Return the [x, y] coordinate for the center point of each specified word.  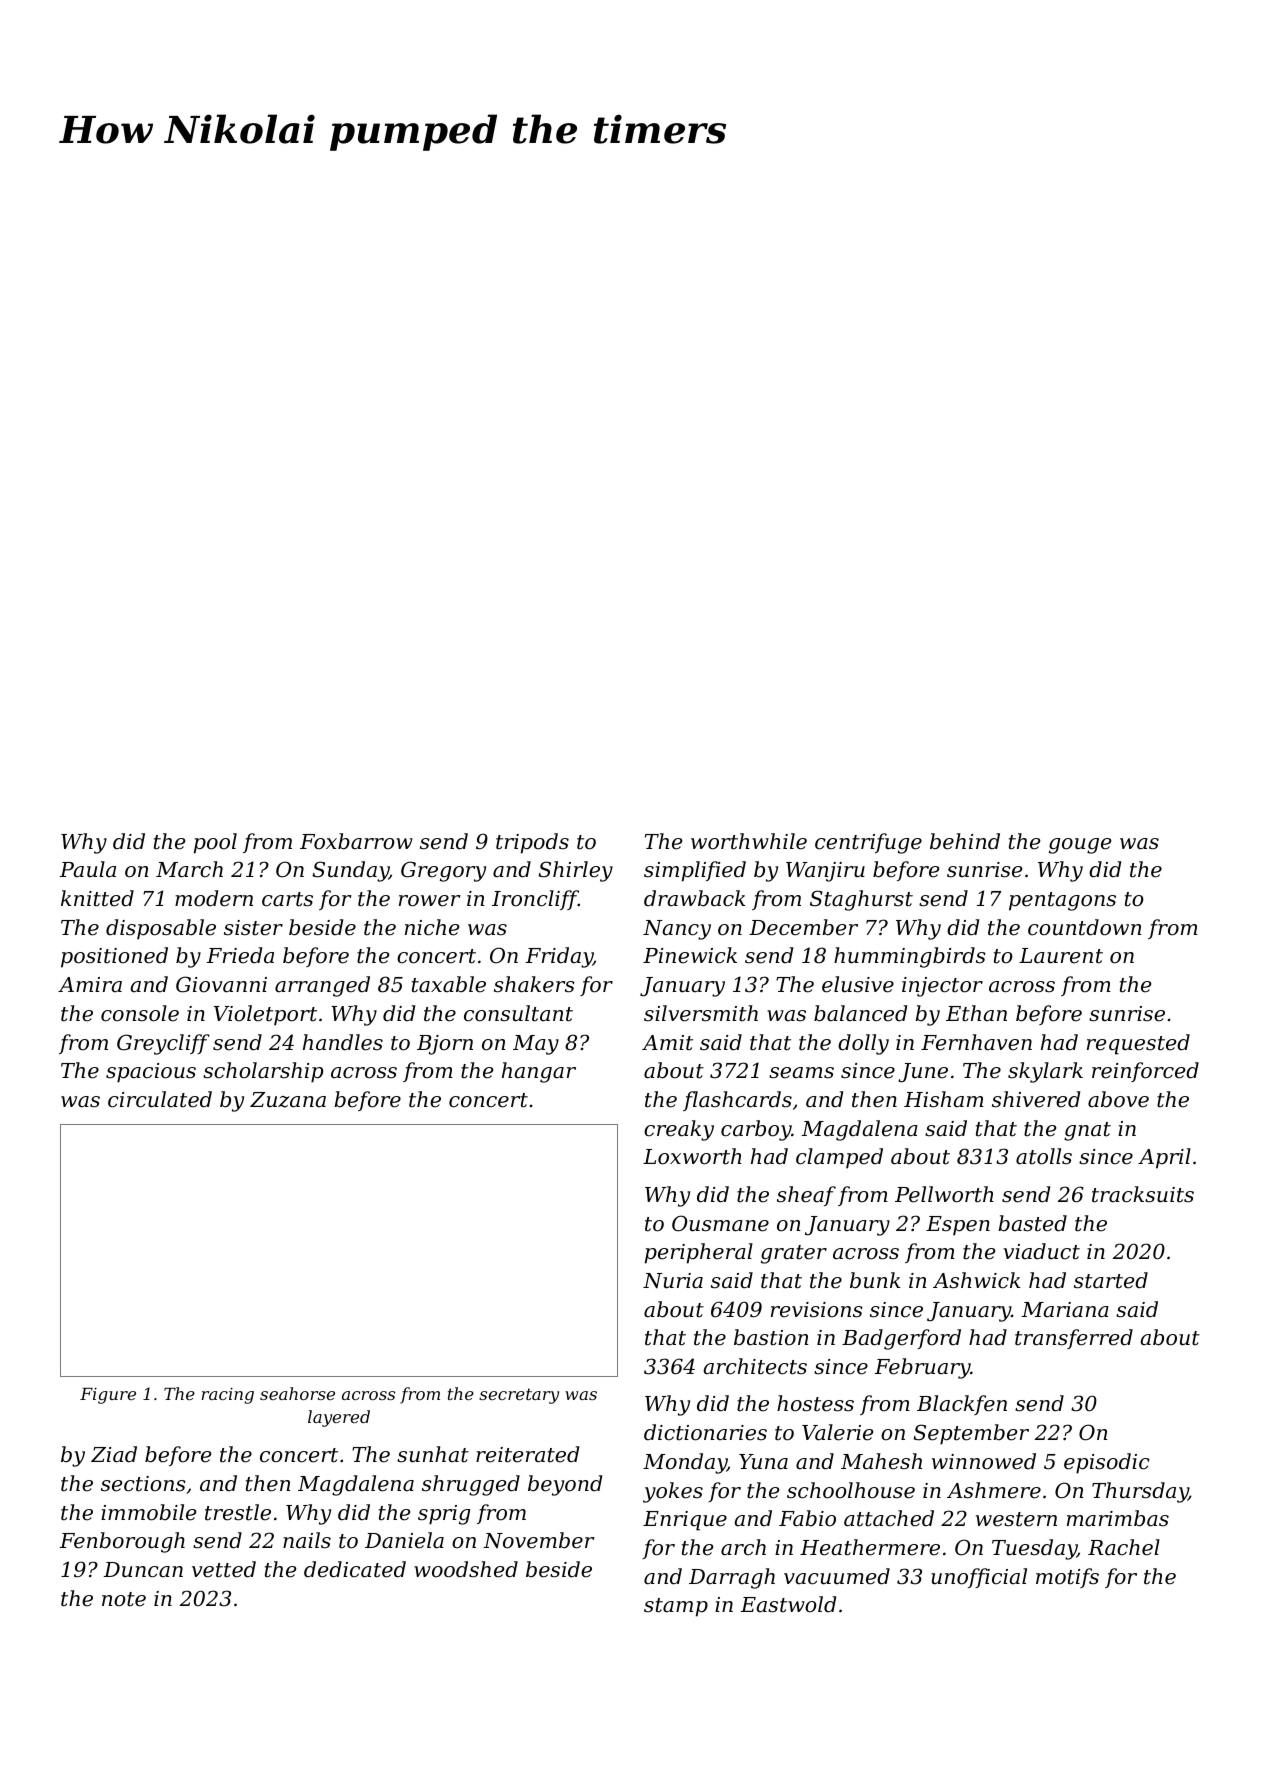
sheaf [806, 1196]
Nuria [673, 1281]
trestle [238, 1512]
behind [965, 841]
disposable [161, 929]
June [923, 1073]
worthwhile [749, 841]
